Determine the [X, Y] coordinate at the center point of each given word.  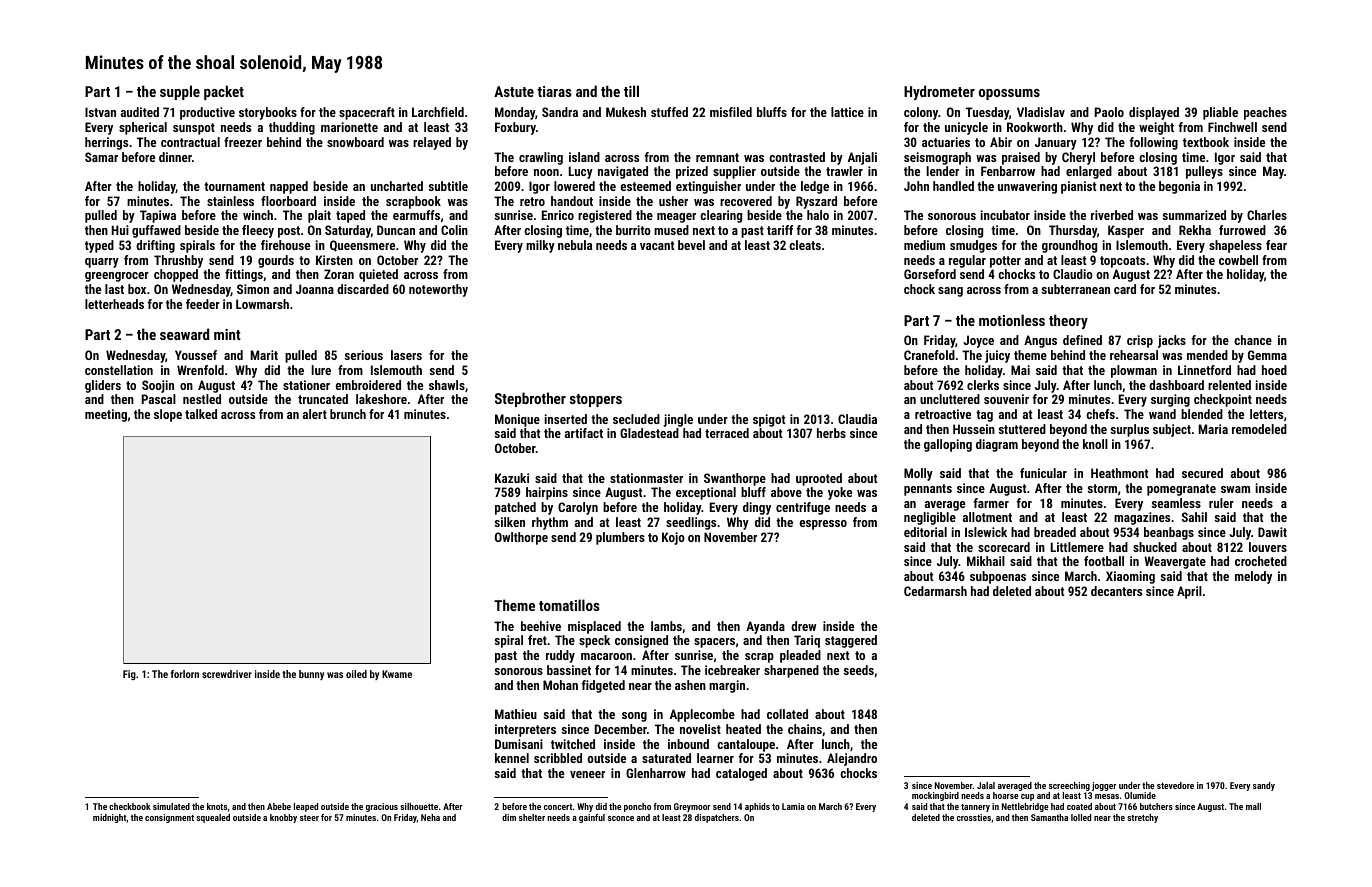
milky [540, 246]
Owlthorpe [521, 538]
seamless [1176, 503]
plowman [1134, 371]
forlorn [185, 674]
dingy [757, 508]
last [114, 289]
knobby [283, 818]
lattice [847, 112]
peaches [1265, 113]
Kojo [673, 538]
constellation [119, 370]
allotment [987, 517]
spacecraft [367, 113]
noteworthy [438, 290]
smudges [973, 246]
